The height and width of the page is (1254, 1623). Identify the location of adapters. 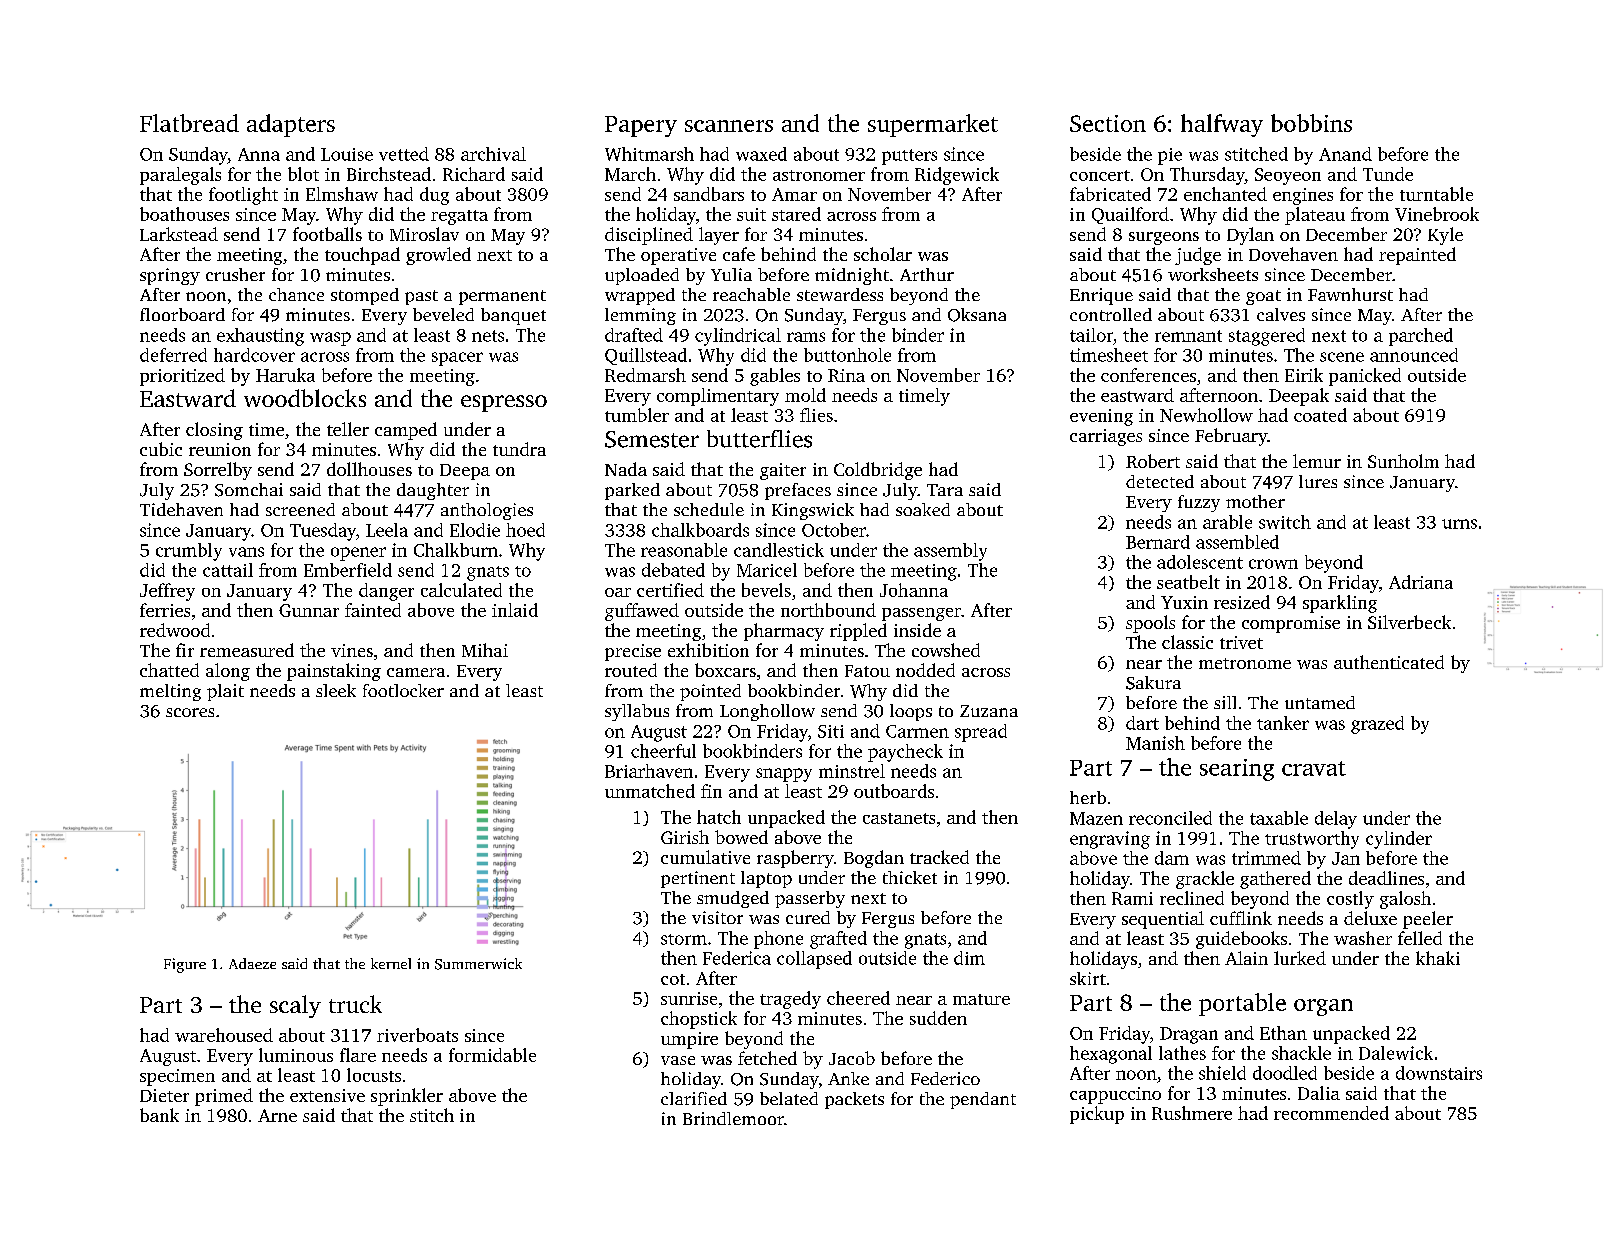
(291, 125).
